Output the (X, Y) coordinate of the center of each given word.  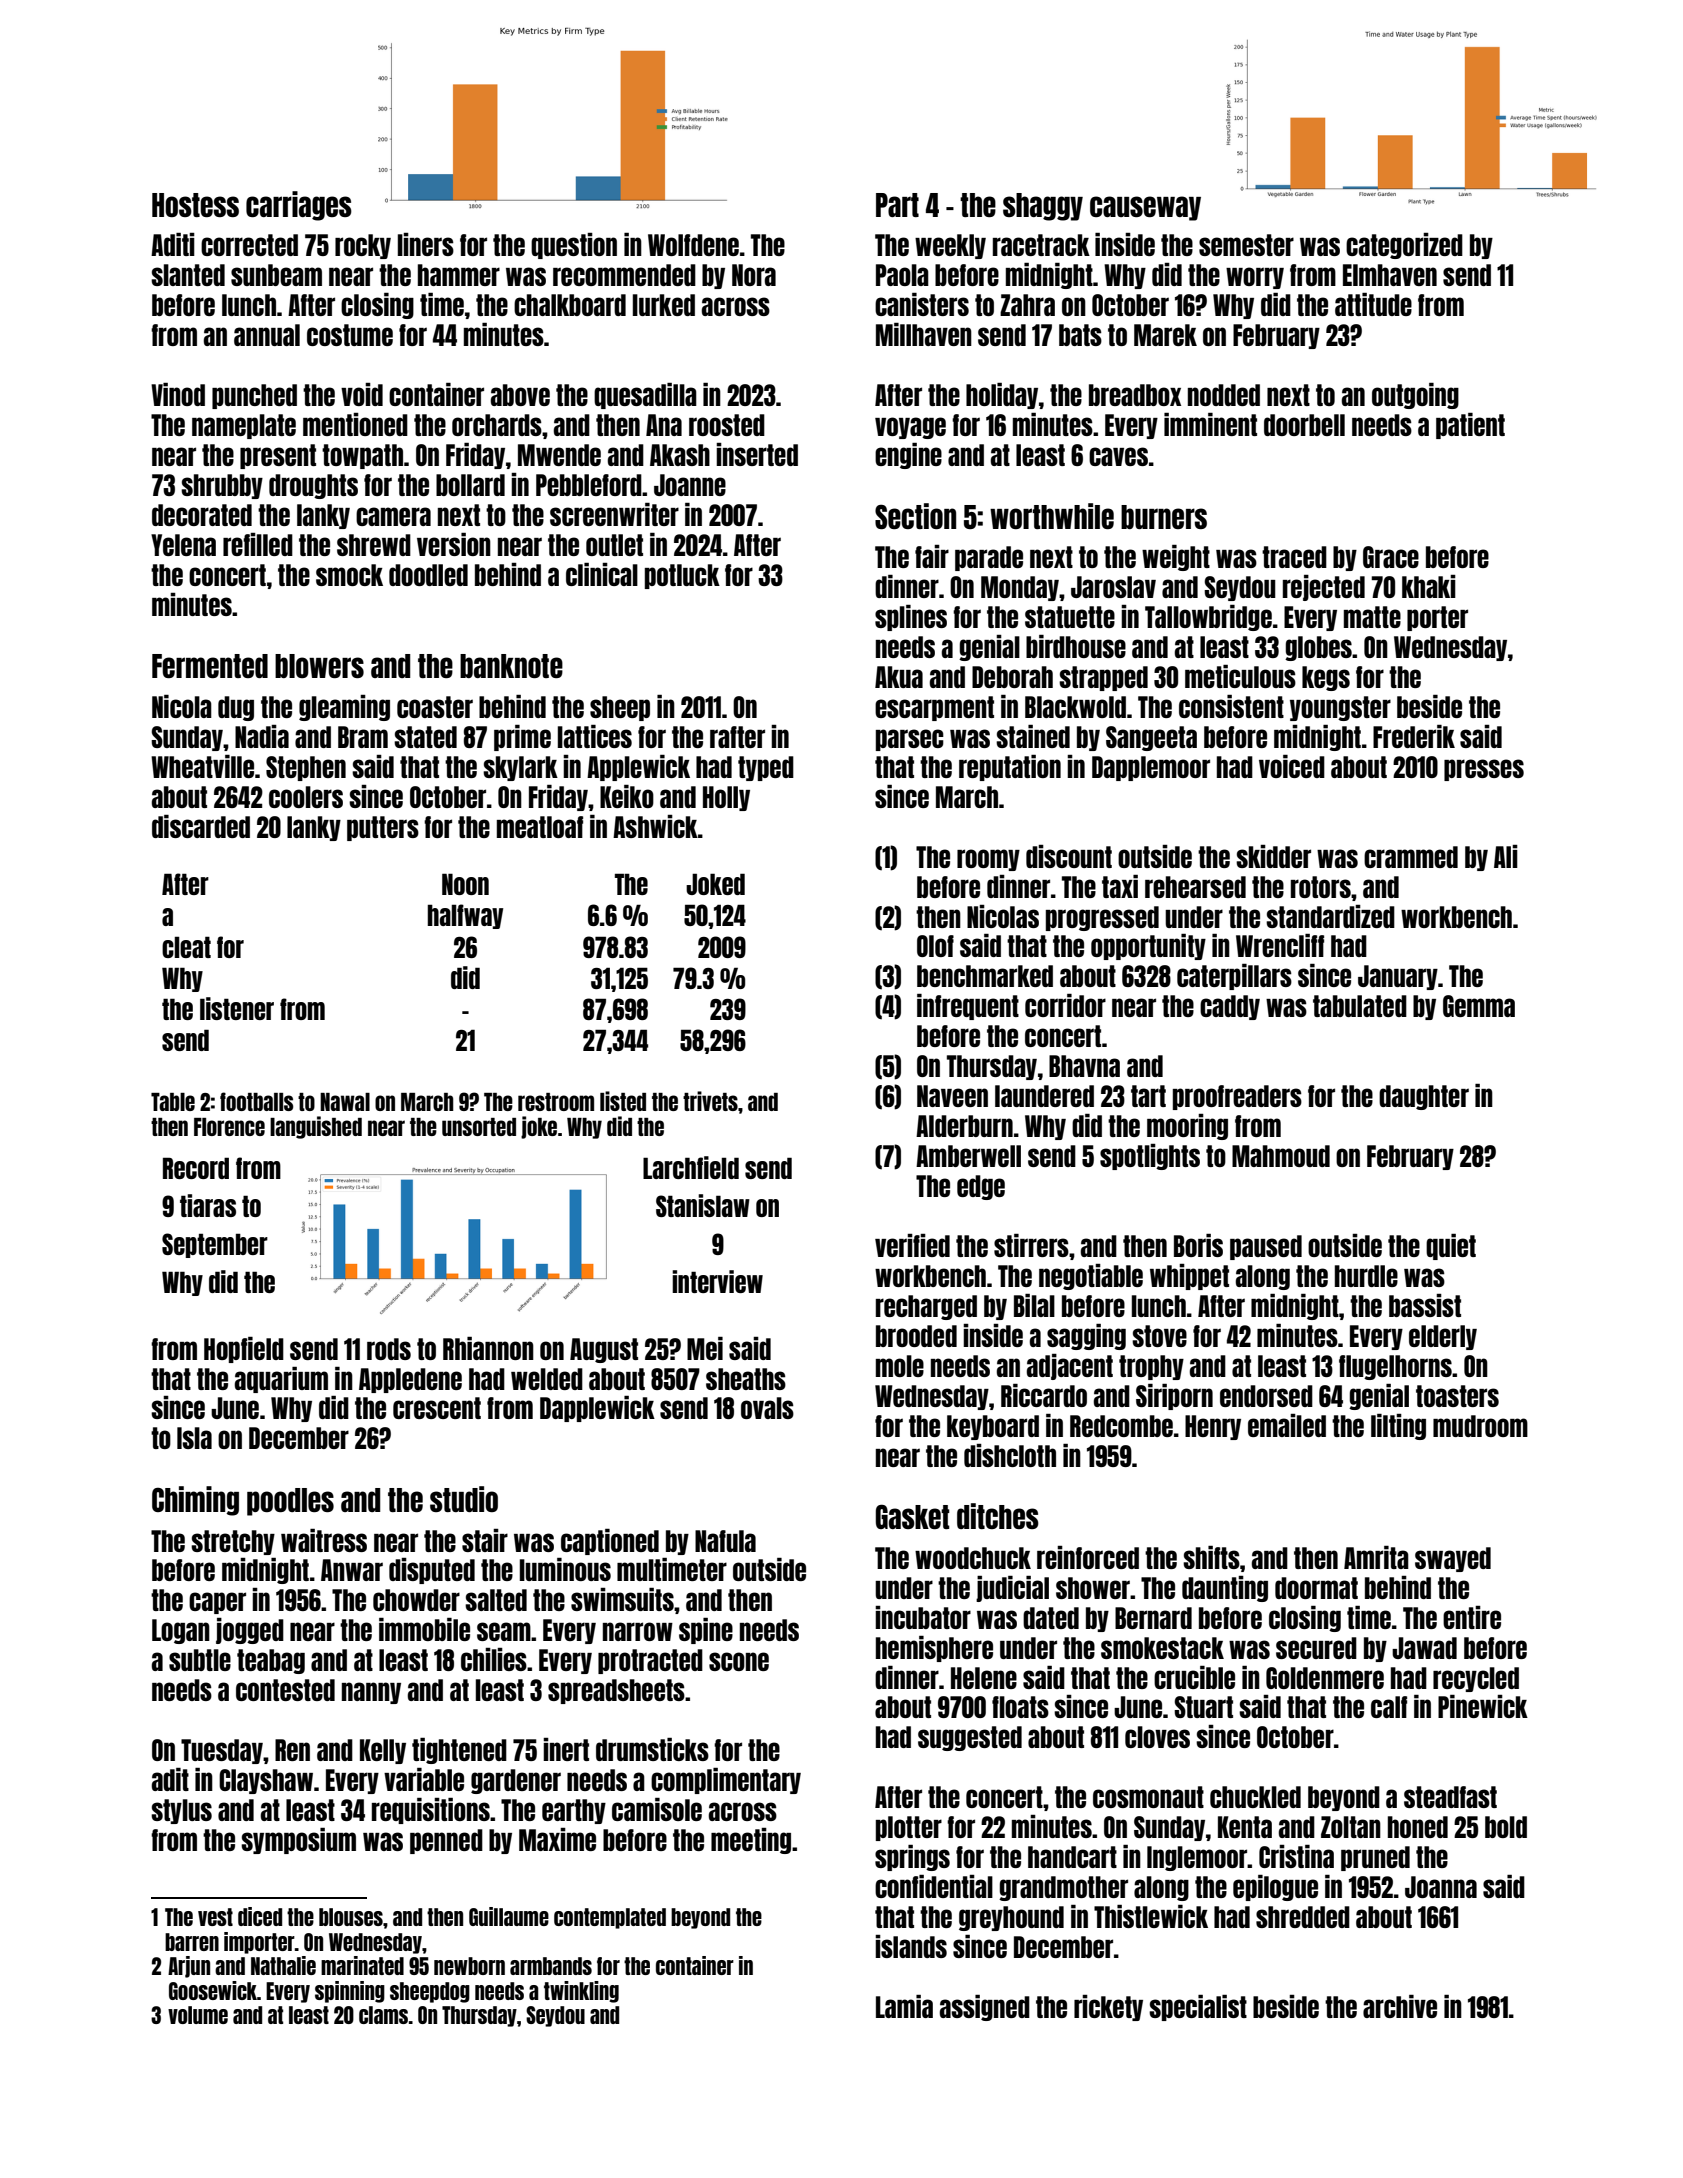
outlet (614, 545)
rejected (1324, 588)
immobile (424, 1629)
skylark (520, 768)
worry (1255, 278)
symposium (298, 1841)
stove (1159, 1336)
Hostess (195, 205)
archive (1400, 2006)
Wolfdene (693, 245)
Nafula (725, 1541)
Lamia (904, 2006)
